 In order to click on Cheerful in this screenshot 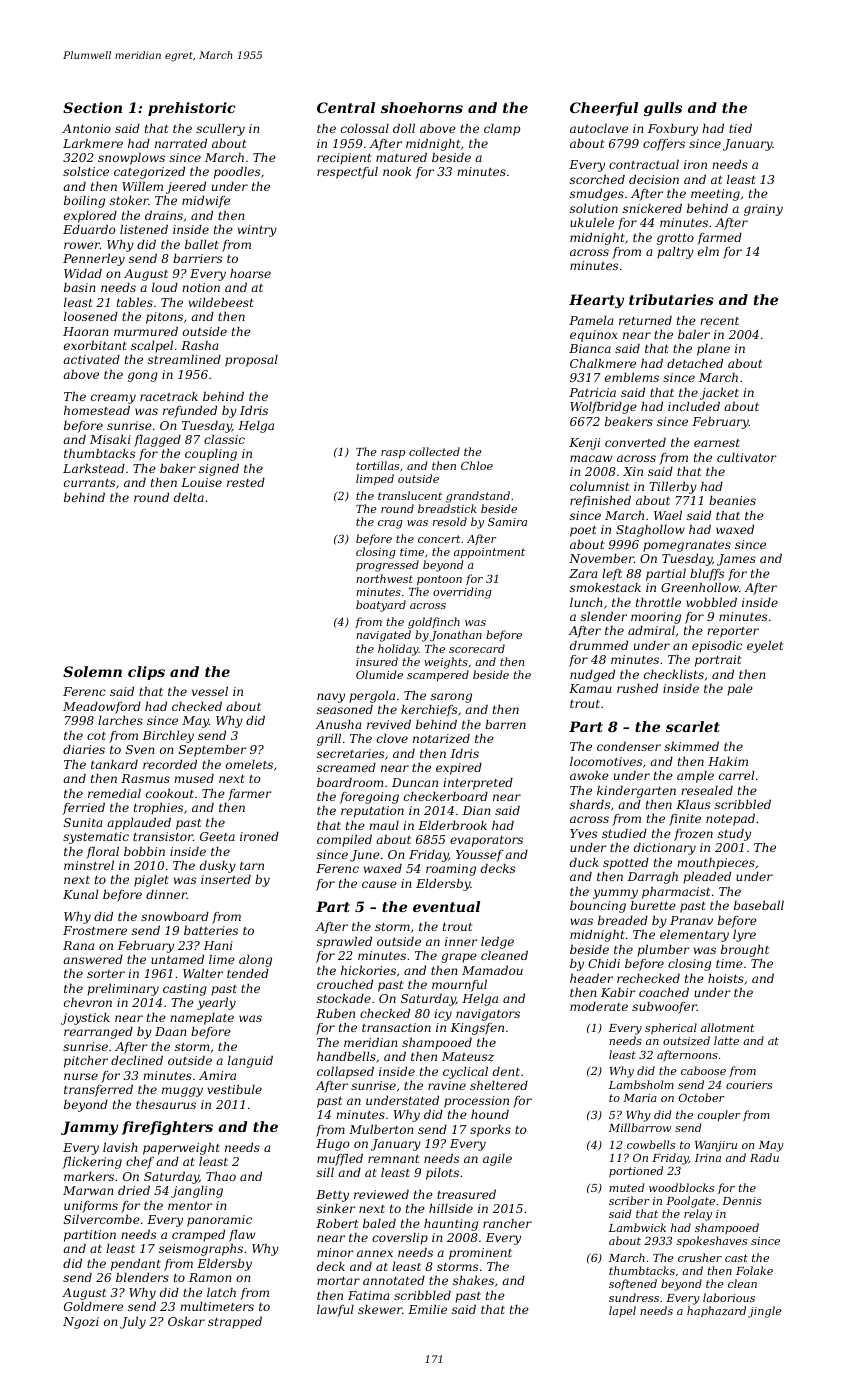, I will do `click(604, 109)`.
